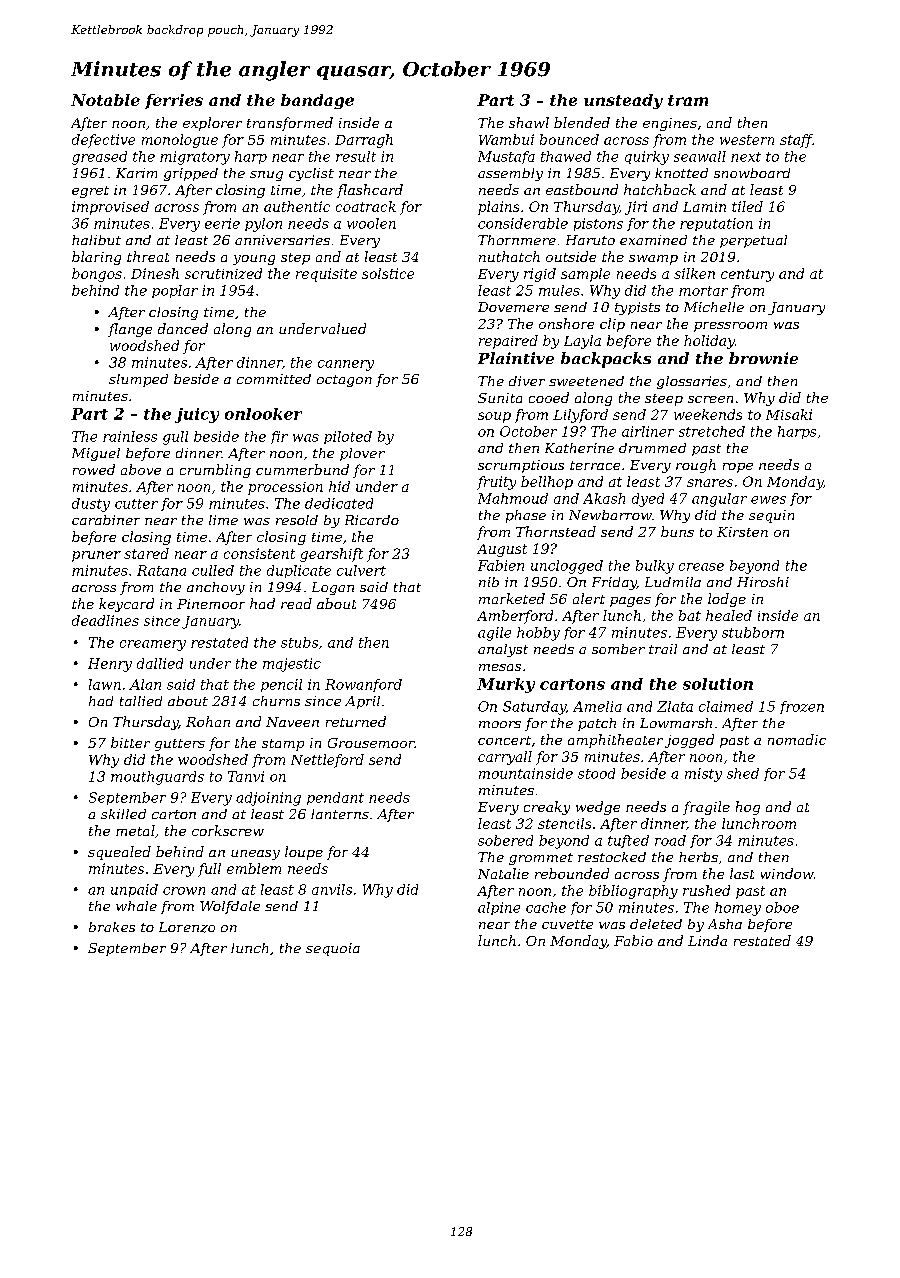  Describe the element at coordinates (796, 141) in the page. I see `staff` at that location.
